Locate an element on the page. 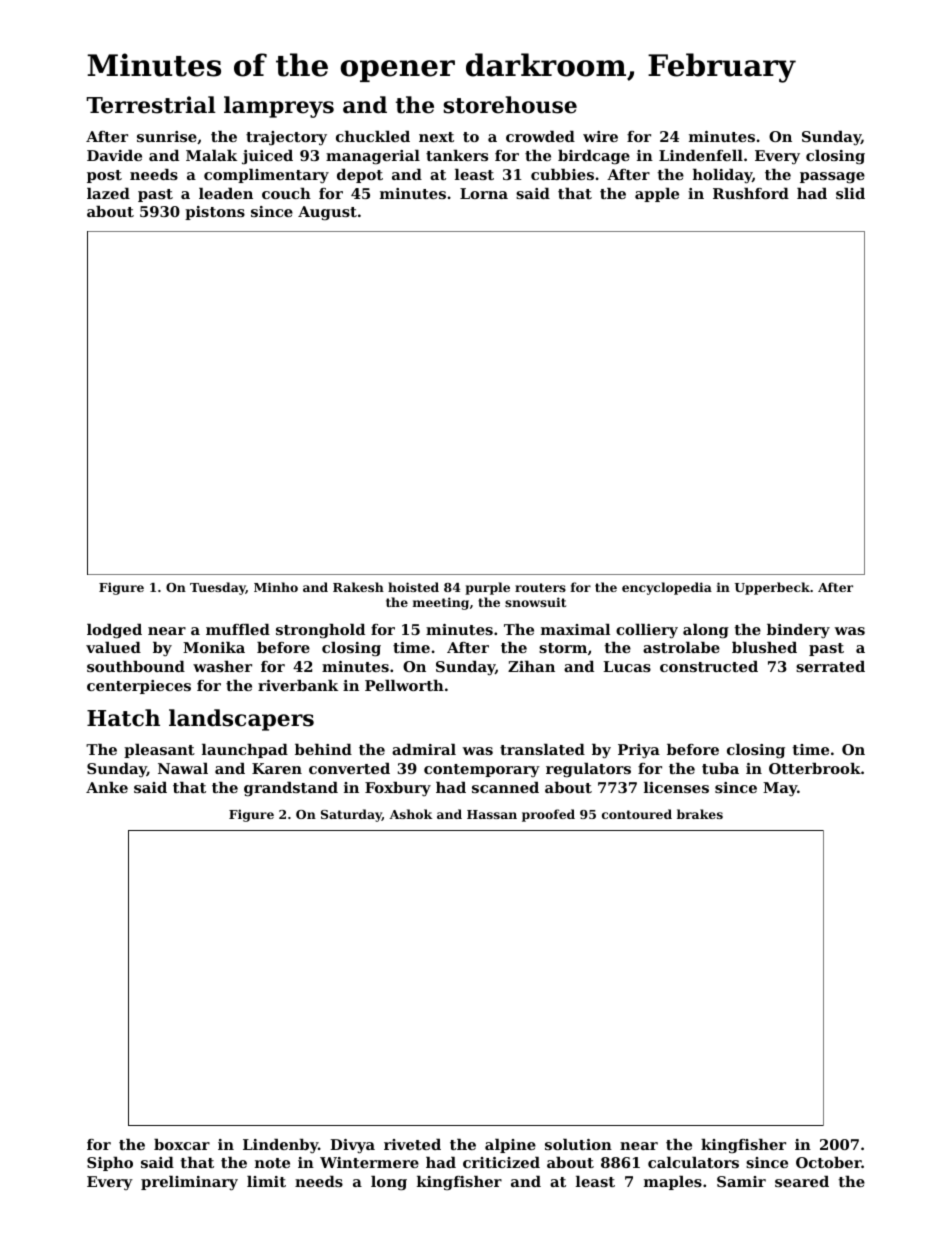 Image resolution: width=952 pixels, height=1233 pixels. Rakesh is located at coordinates (358, 587).
